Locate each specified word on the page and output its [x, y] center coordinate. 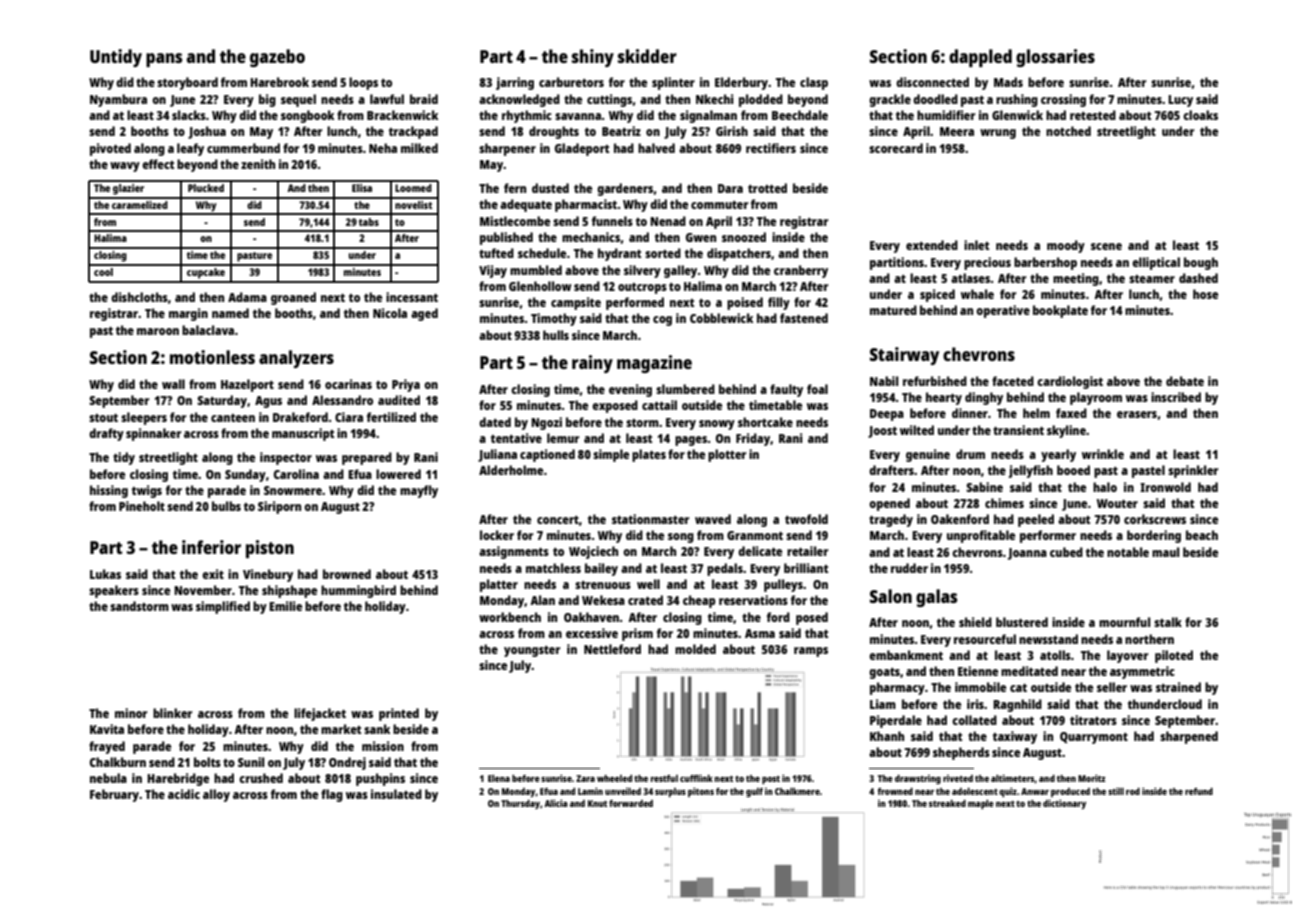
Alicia [556, 803]
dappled [980, 58]
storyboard [187, 83]
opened [889, 504]
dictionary [1064, 804]
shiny [593, 58]
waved [713, 519]
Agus [268, 402]
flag [332, 795]
